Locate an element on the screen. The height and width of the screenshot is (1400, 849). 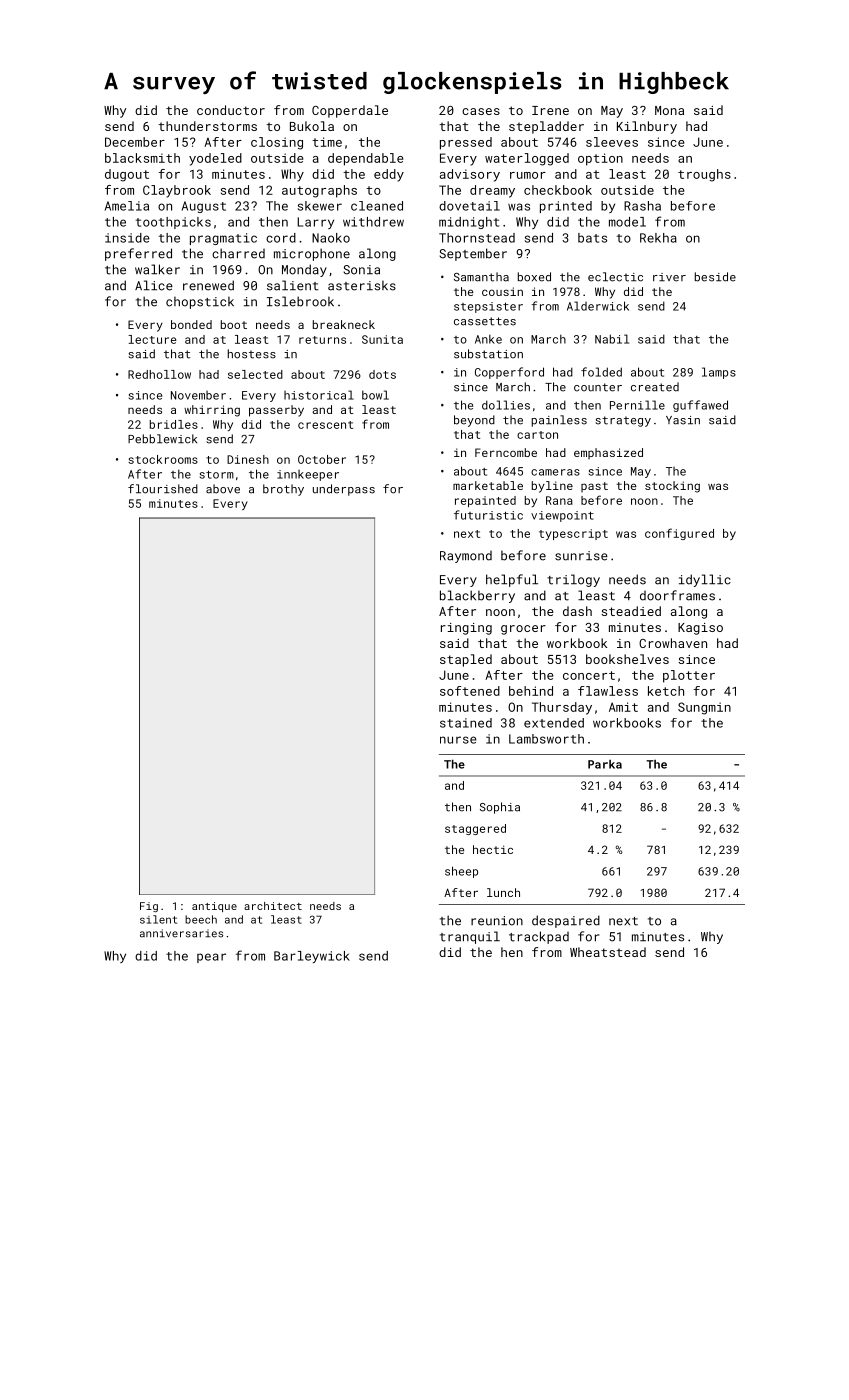
December is located at coordinates (135, 142).
